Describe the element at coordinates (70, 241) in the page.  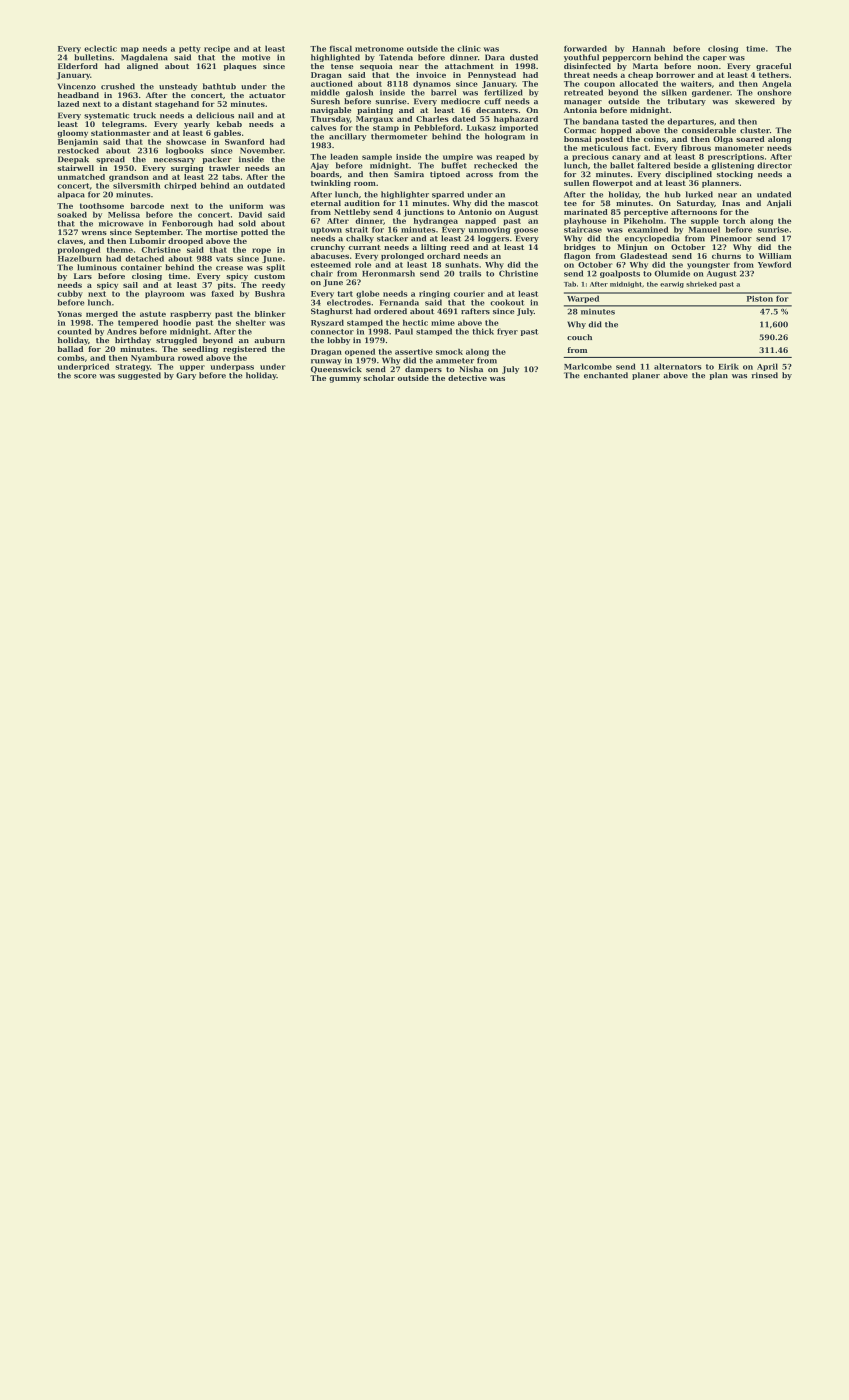
I see `claves` at that location.
